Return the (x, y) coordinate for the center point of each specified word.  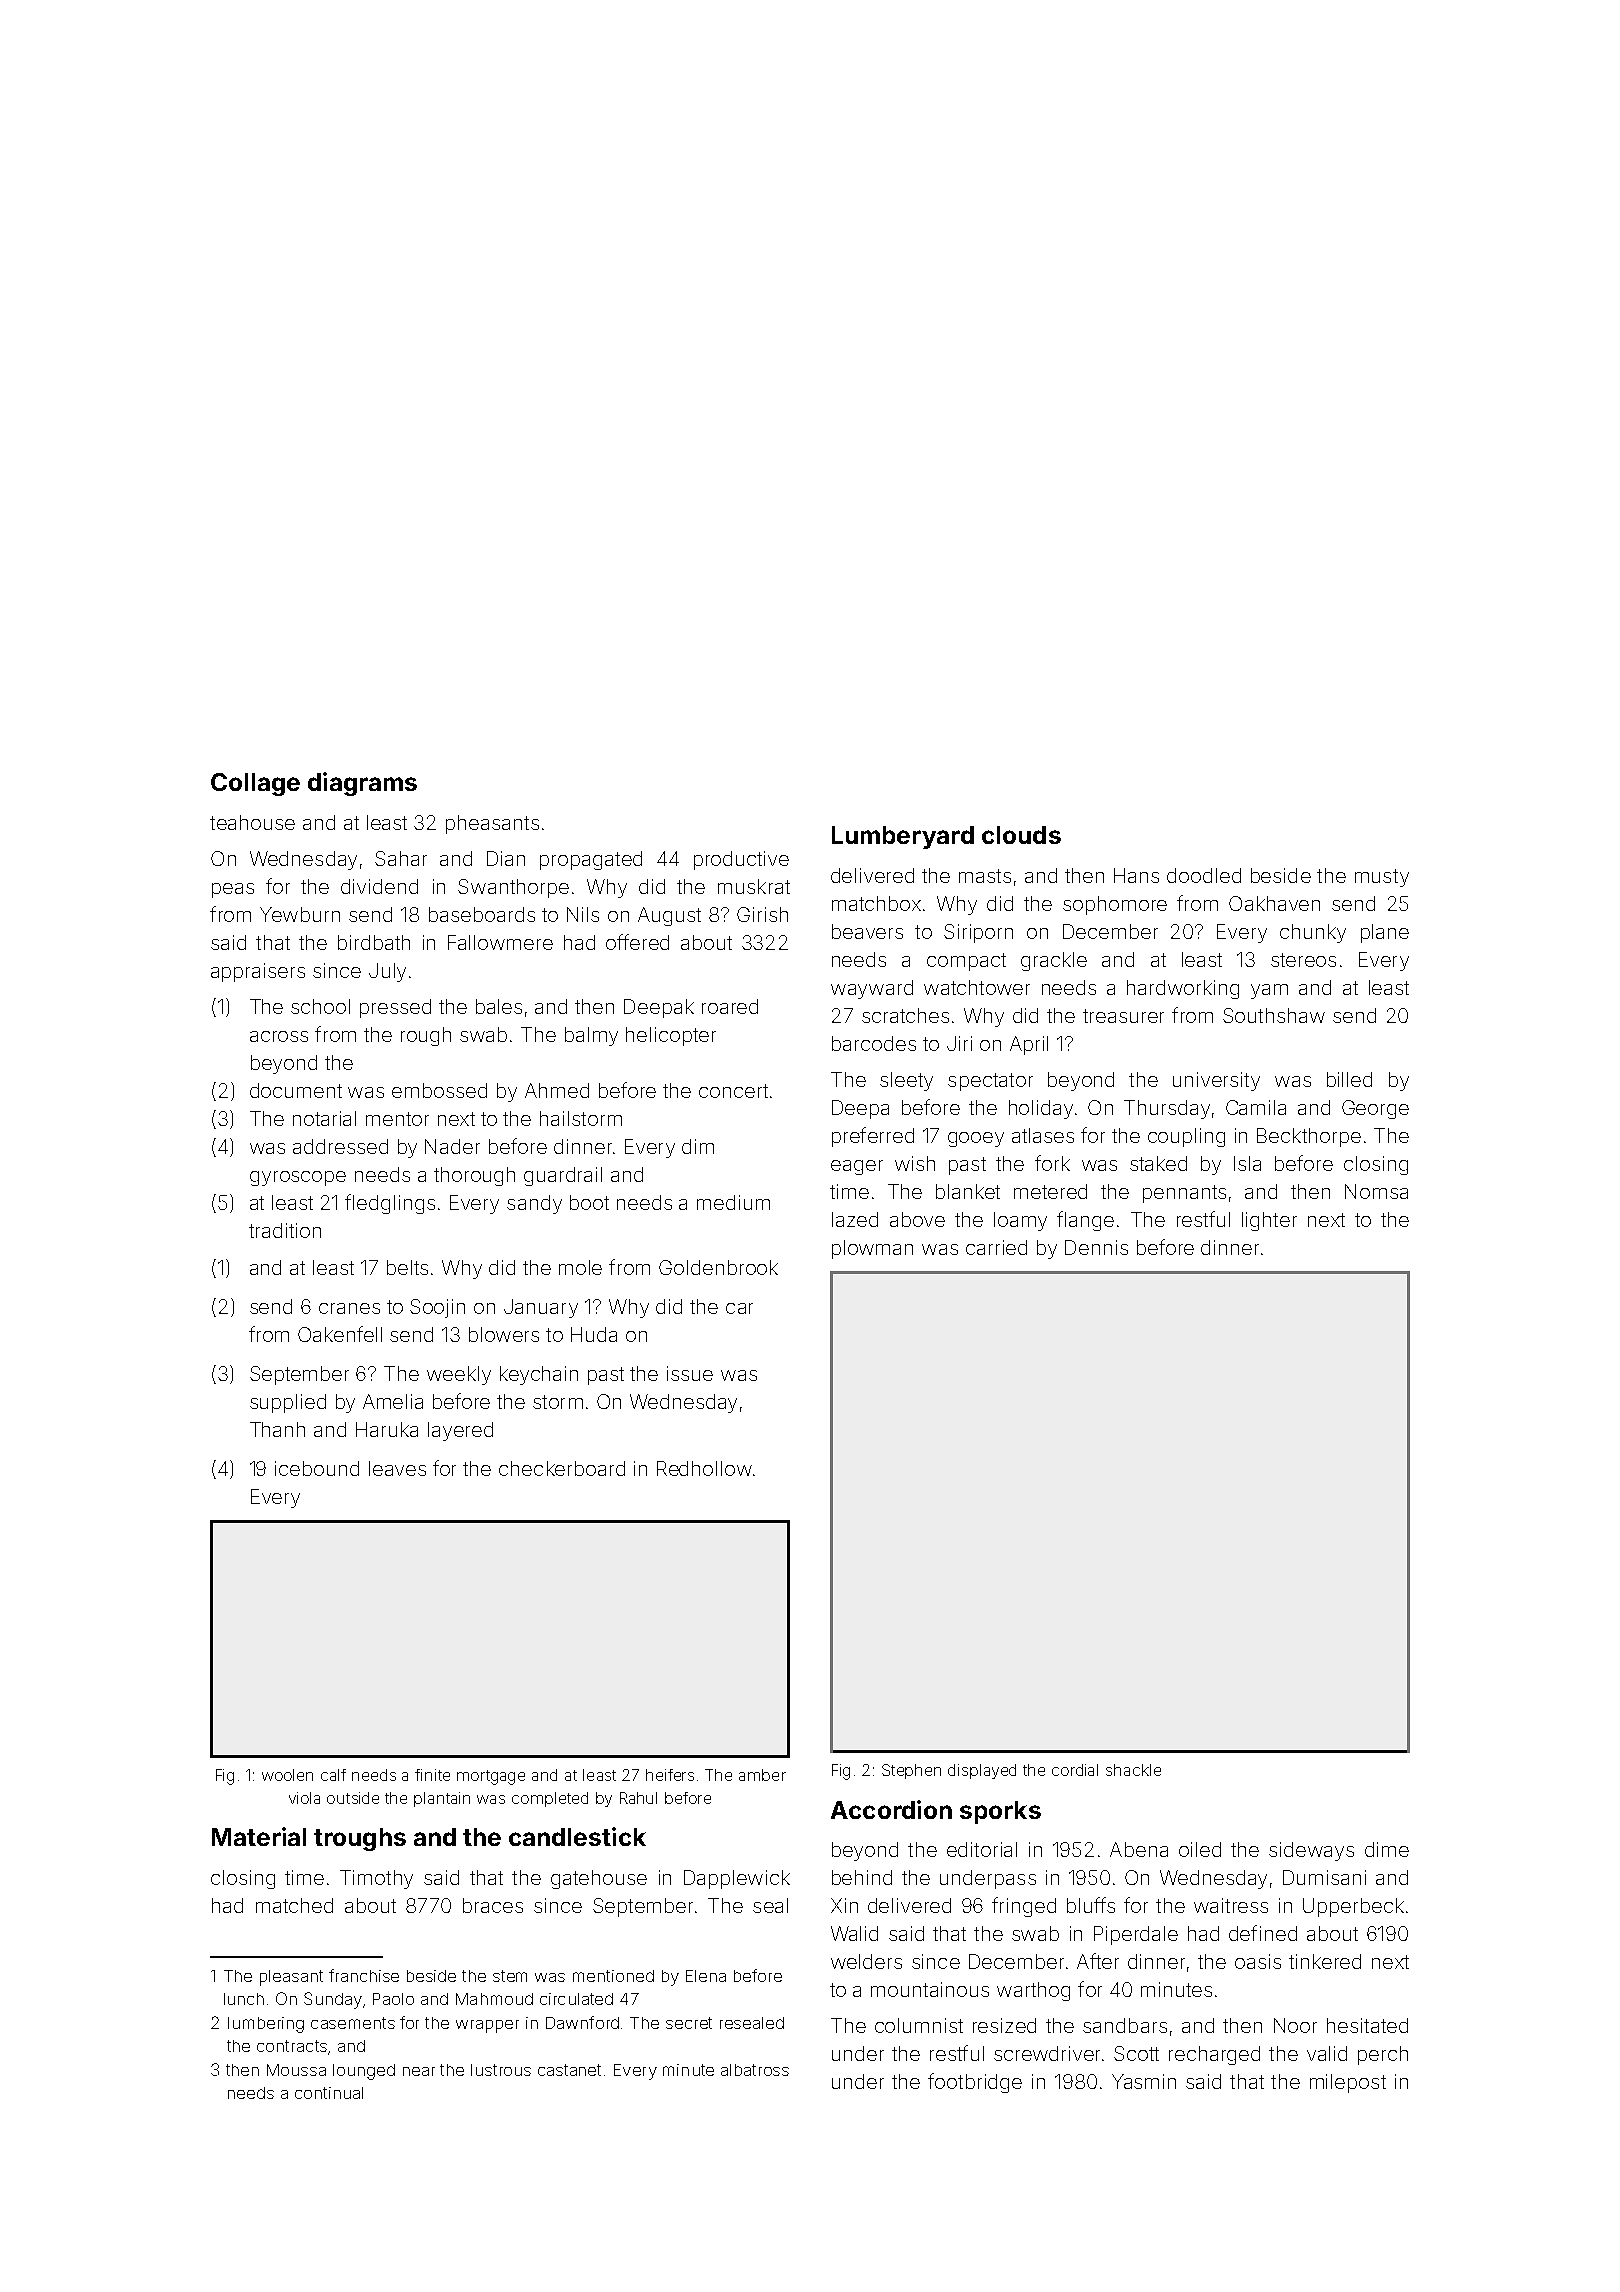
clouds (1021, 835)
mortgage (491, 1777)
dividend (379, 886)
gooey (976, 1139)
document (296, 1090)
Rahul (638, 1798)
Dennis (1096, 1247)
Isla (1247, 1163)
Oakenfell (340, 1334)
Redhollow (704, 1468)
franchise (364, 1975)
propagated (591, 860)
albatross (755, 2070)
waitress (1231, 1905)
